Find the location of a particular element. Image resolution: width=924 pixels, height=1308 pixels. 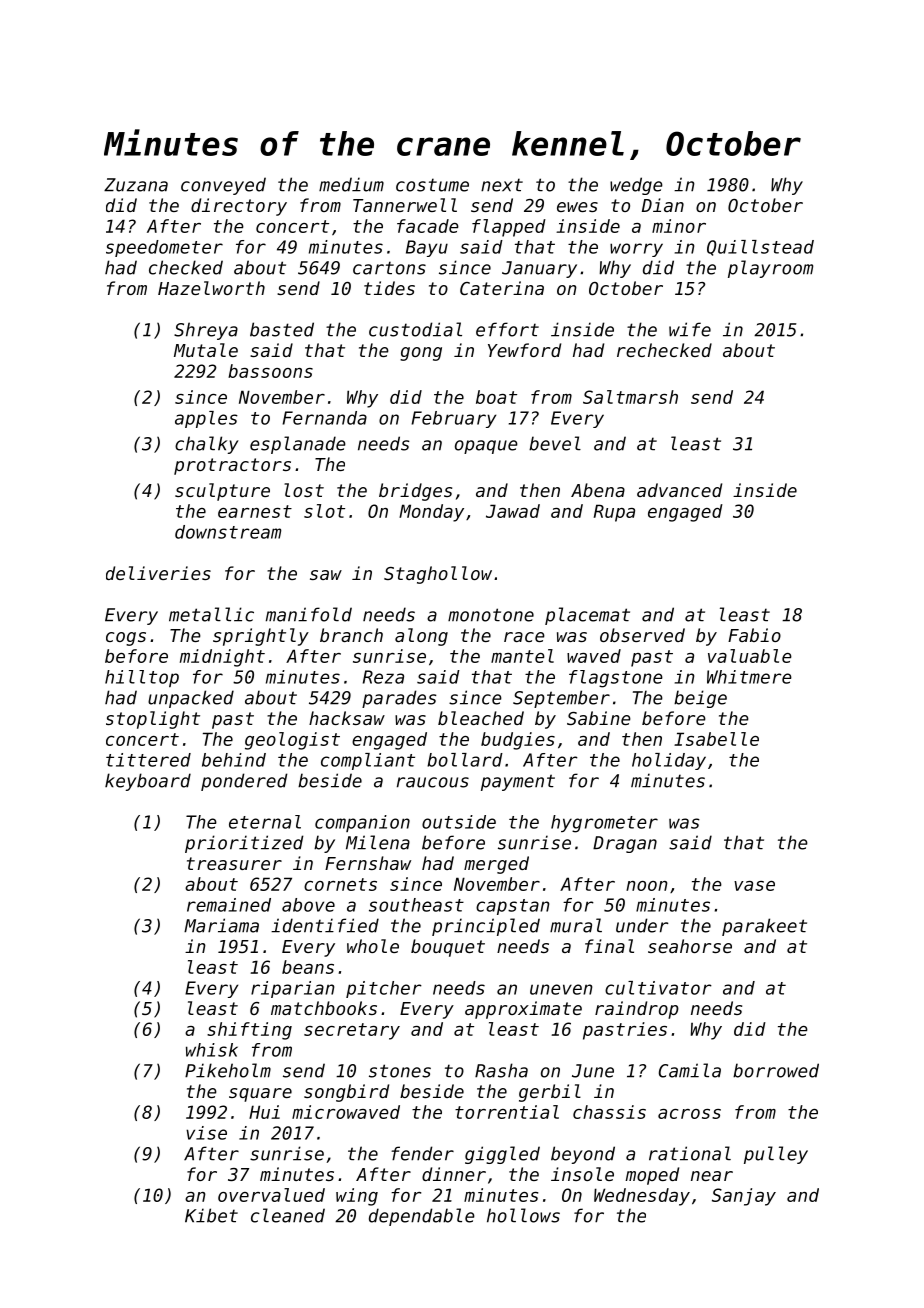

wife is located at coordinates (690, 329).
